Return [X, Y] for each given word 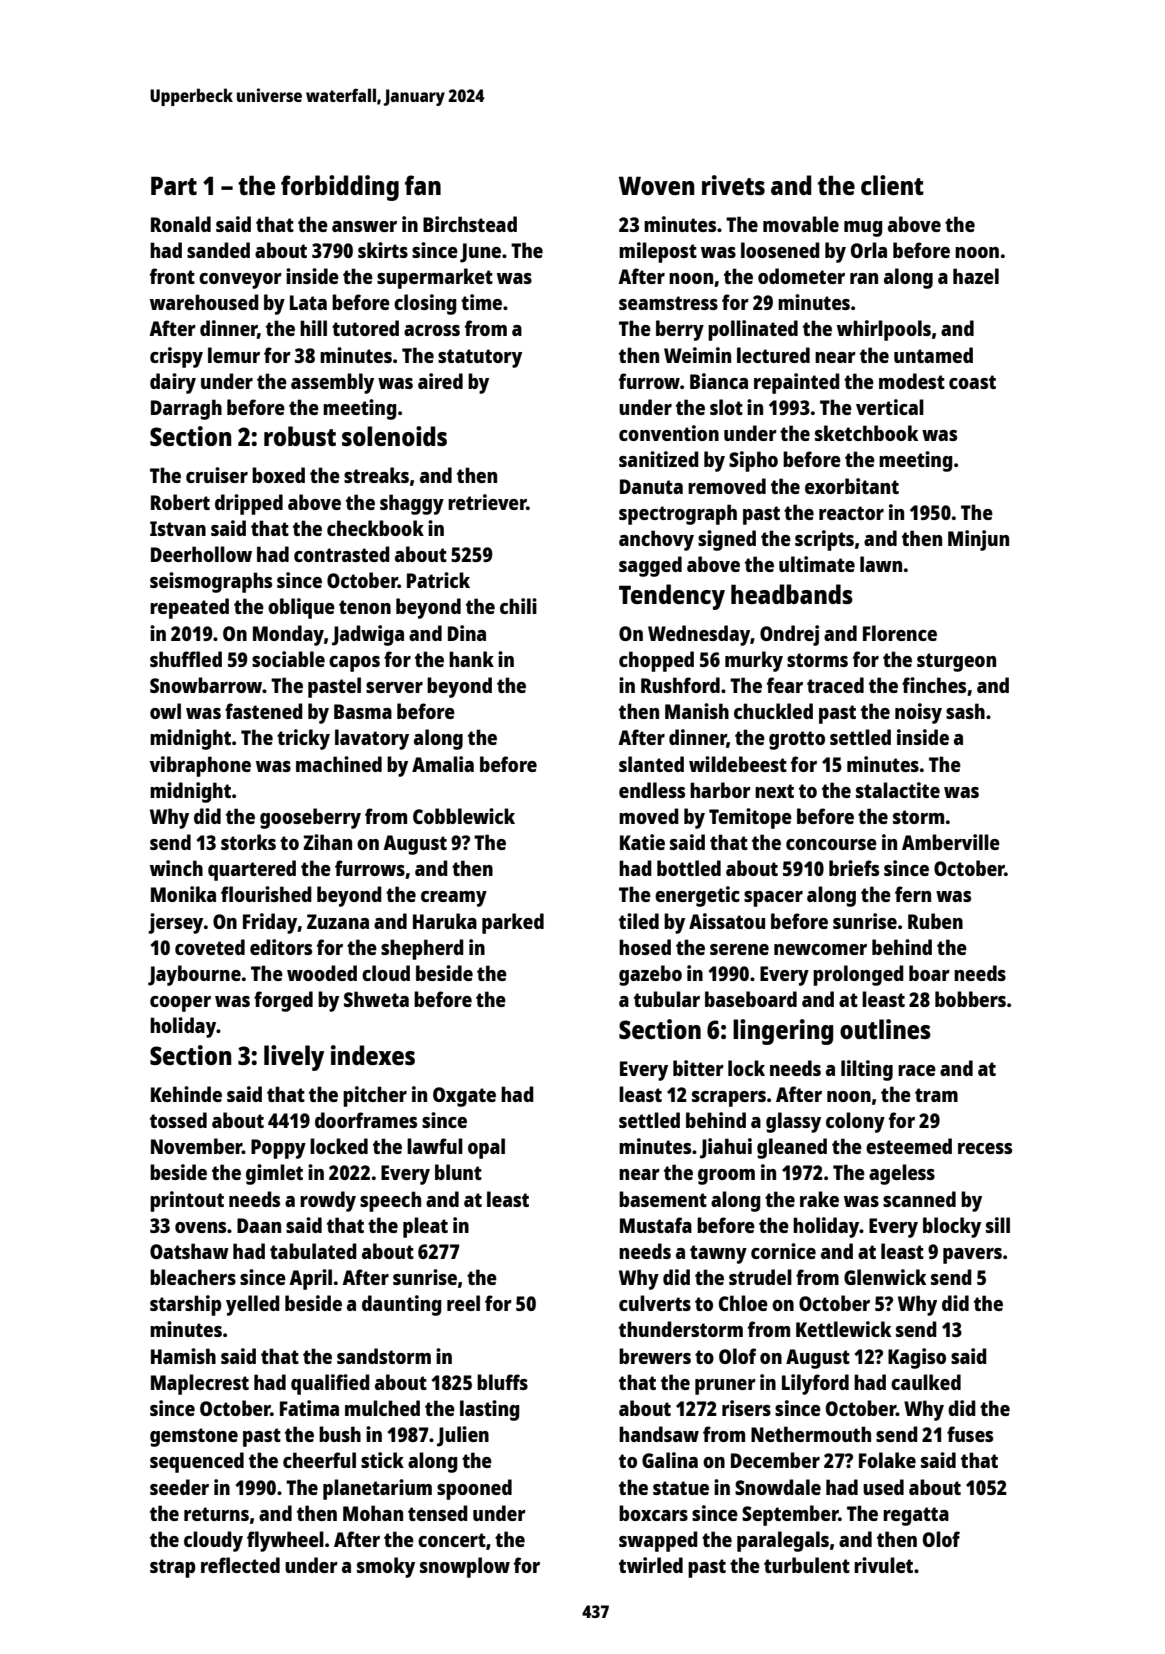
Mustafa [656, 1225]
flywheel [285, 1541]
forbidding [340, 188]
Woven [656, 185]
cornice [783, 1251]
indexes [373, 1055]
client [892, 185]
